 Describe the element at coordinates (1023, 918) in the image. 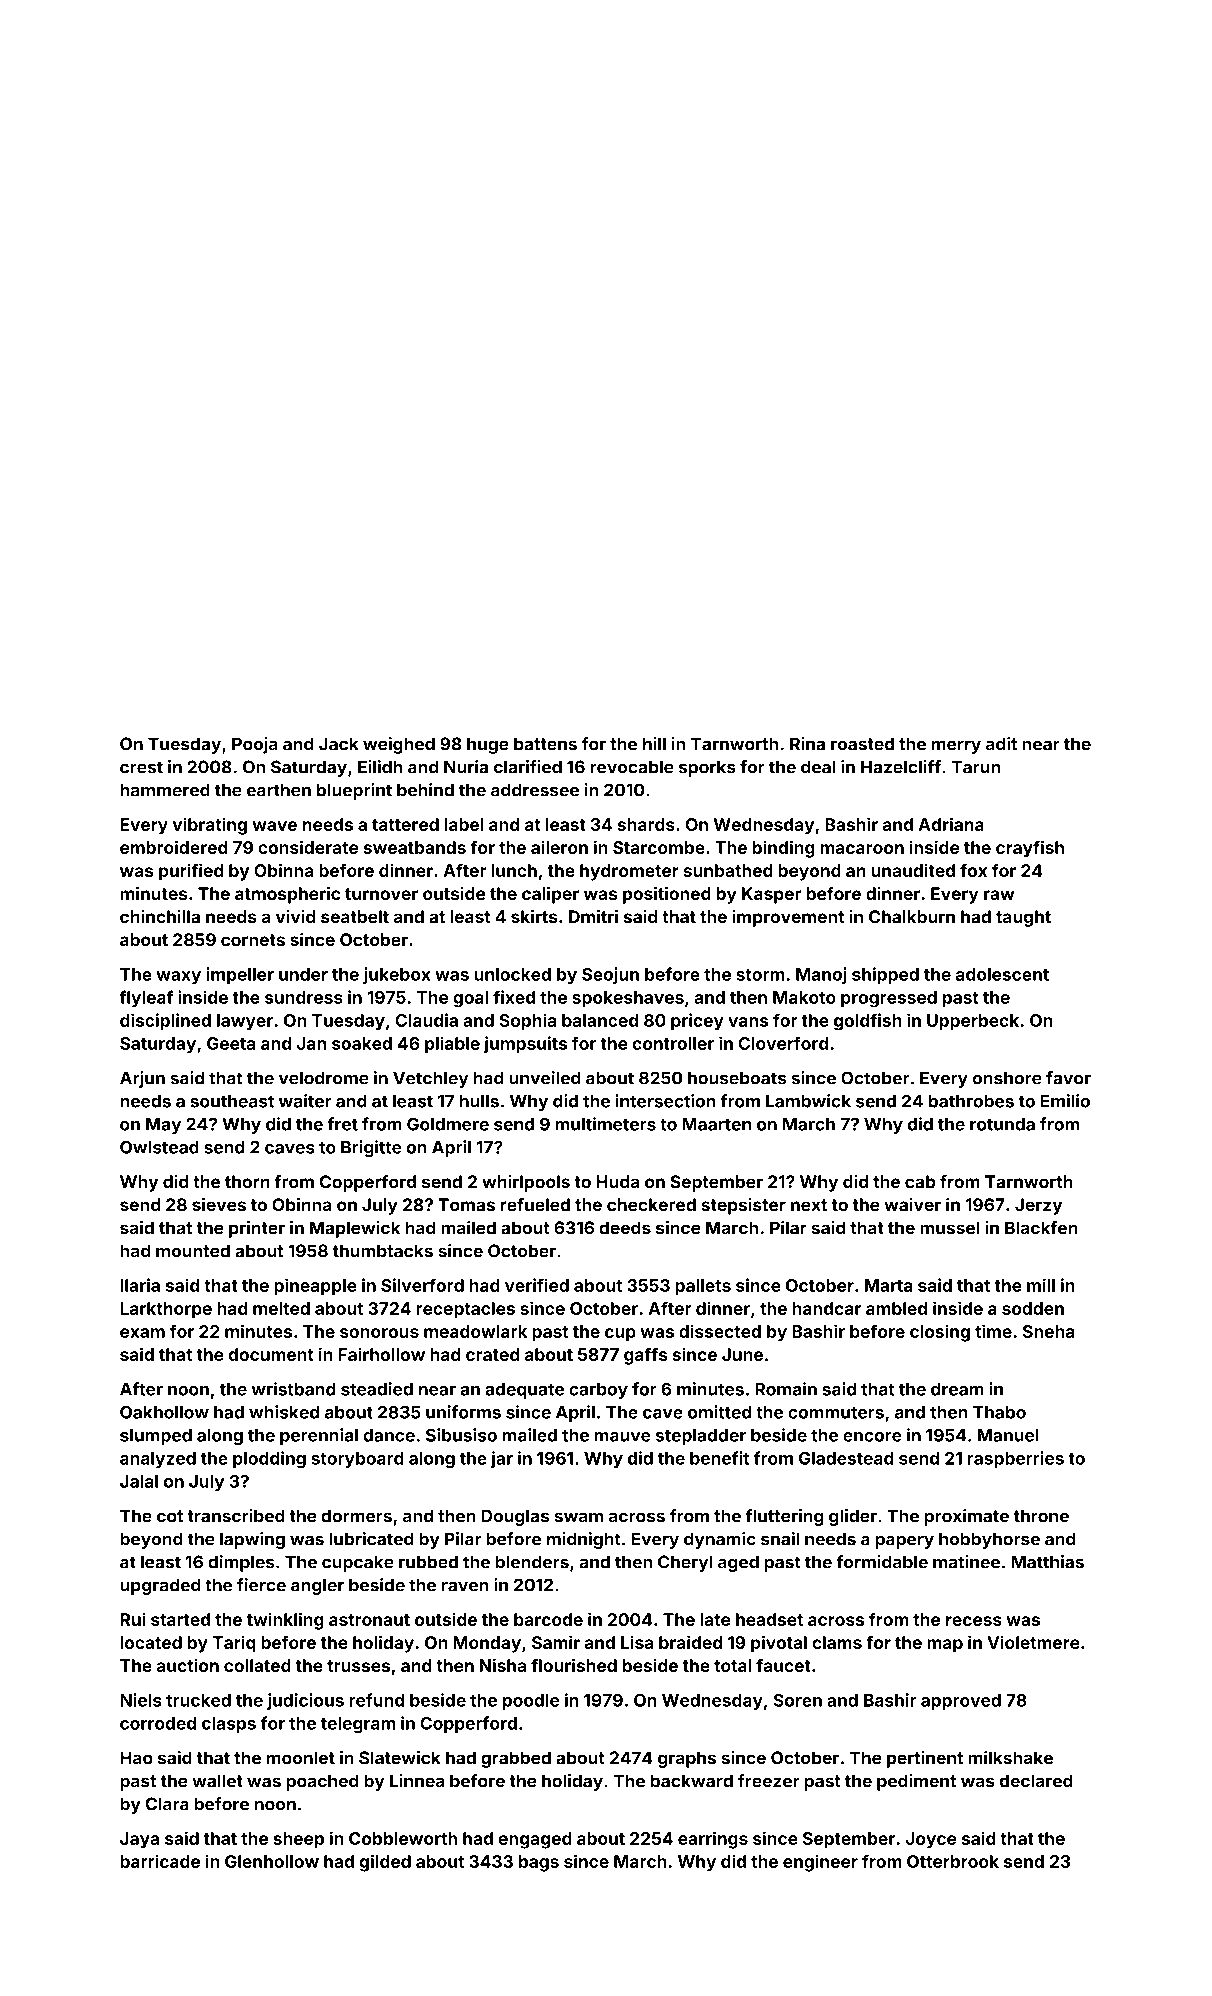

I see `taught` at that location.
